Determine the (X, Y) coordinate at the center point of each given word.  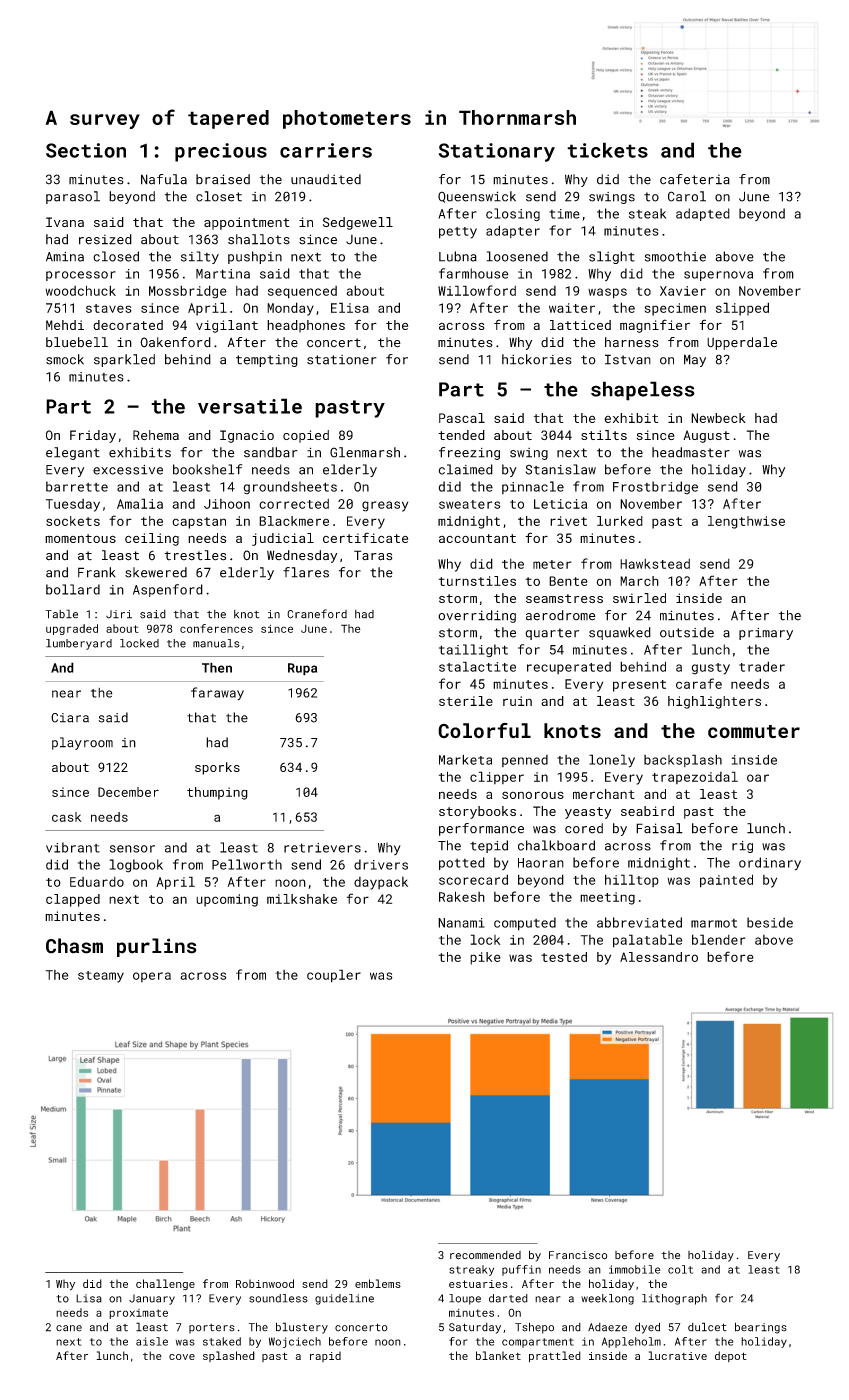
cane (69, 1328)
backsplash (683, 760)
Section (86, 150)
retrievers (322, 848)
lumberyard (79, 644)
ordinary (770, 864)
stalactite (477, 666)
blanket (498, 1355)
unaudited (326, 179)
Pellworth (247, 864)
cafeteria (695, 179)
